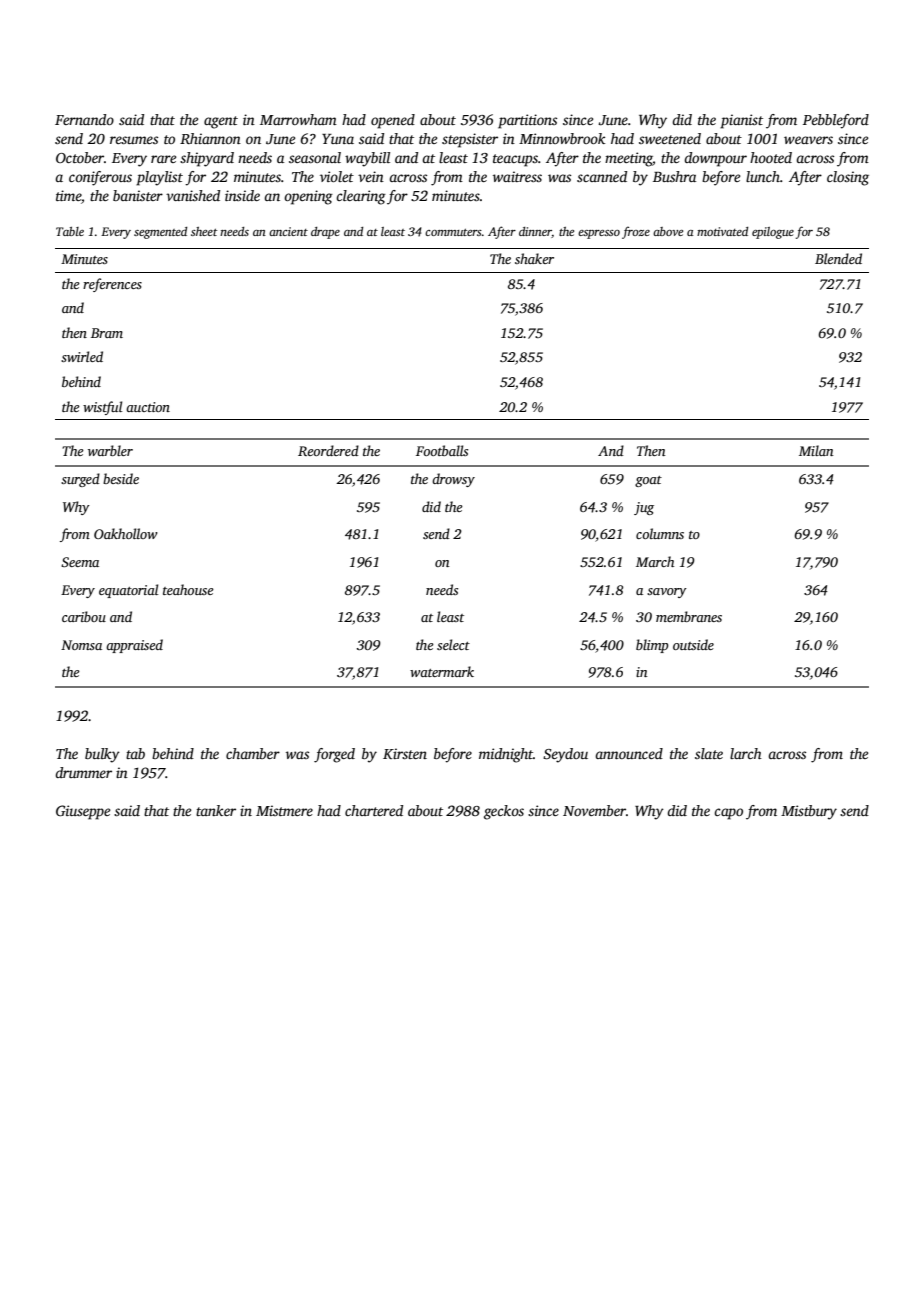 The height and width of the screenshot is (1311, 924). I want to click on Milan, so click(816, 450).
